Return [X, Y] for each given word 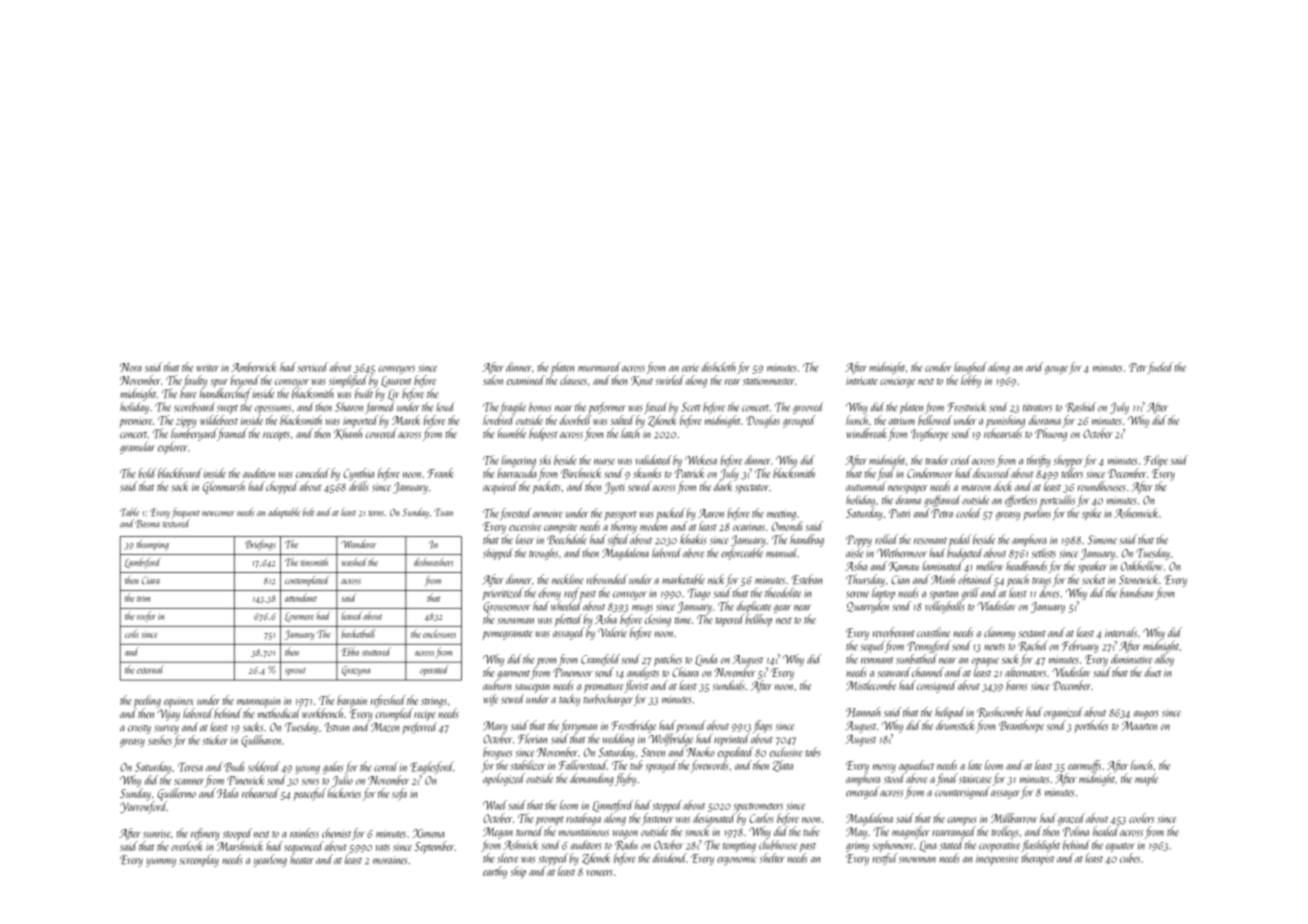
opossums [273, 409]
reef [571, 593]
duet [1153, 672]
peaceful [309, 794]
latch [630, 433]
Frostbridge [633, 726]
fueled [1160, 368]
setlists [1044, 553]
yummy [161, 862]
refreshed [388, 701]
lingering [519, 461]
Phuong [1051, 434]
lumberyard [194, 434]
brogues [498, 753]
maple [1146, 779]
